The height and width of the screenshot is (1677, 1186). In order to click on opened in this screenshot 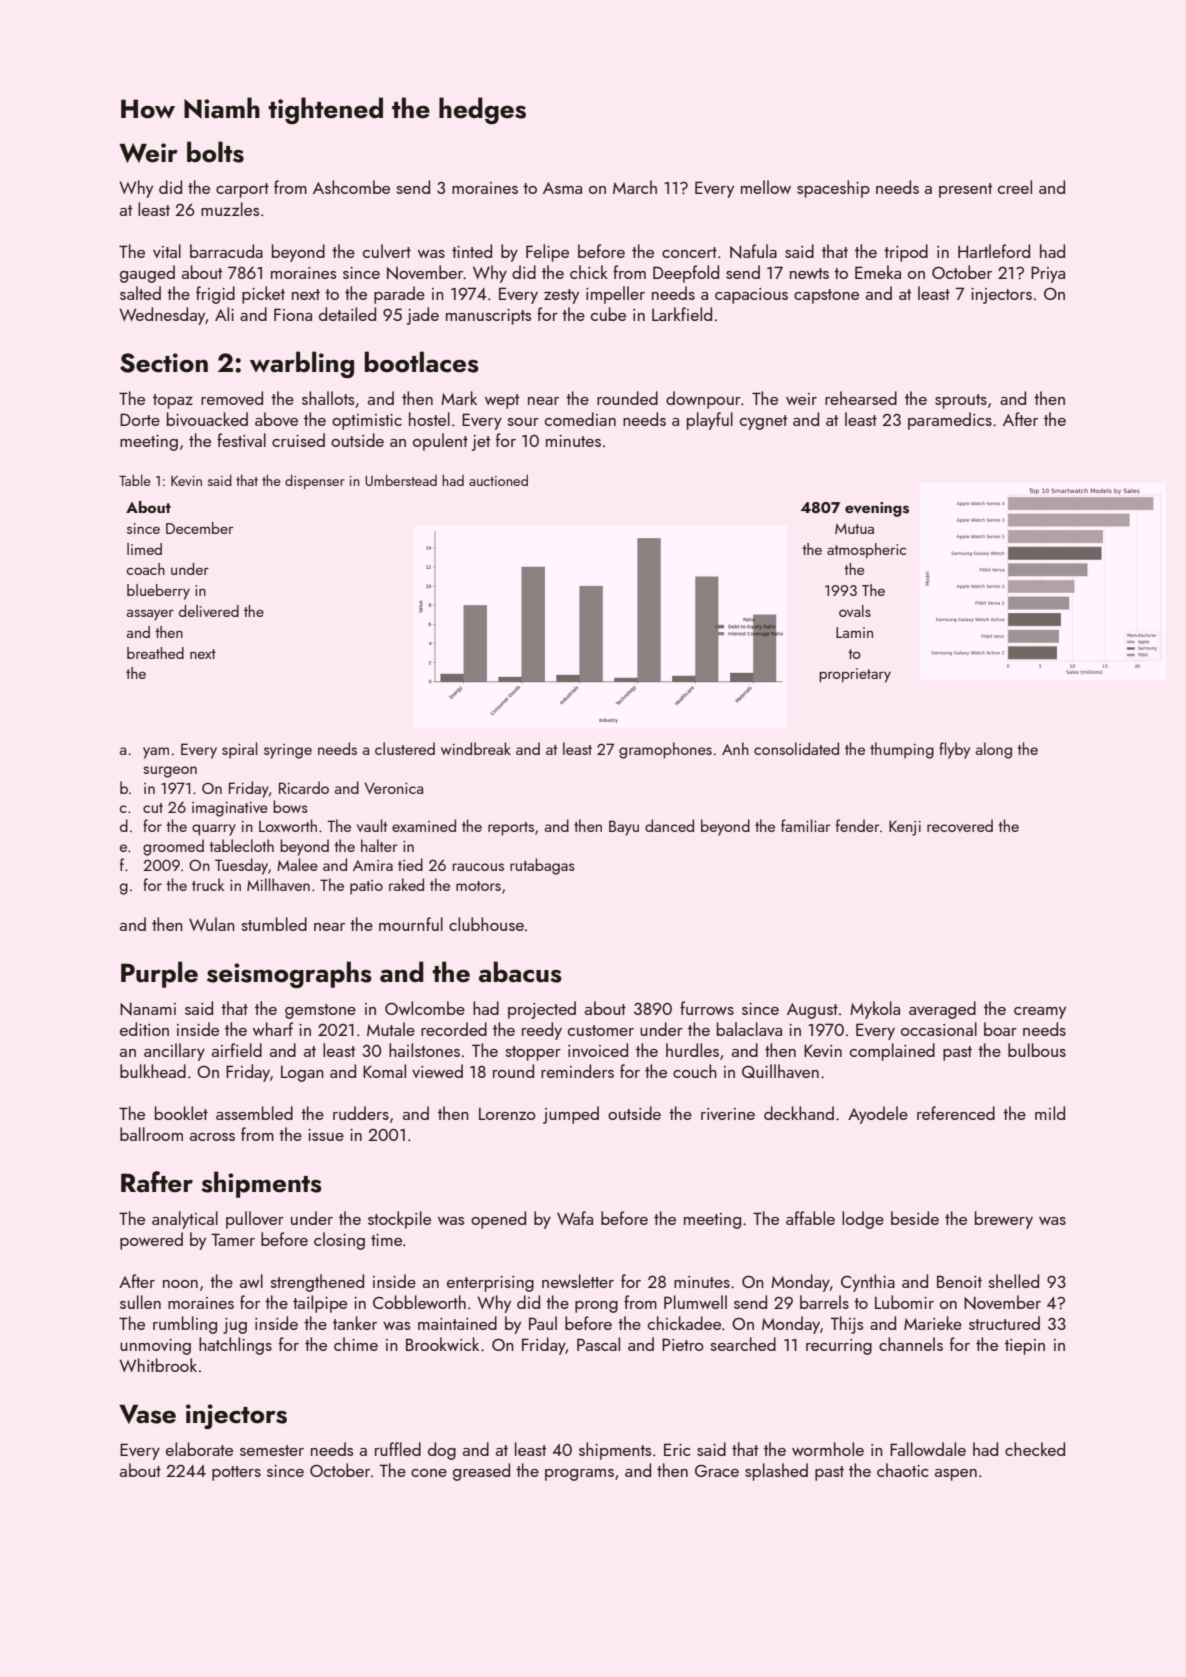, I will do `click(498, 1220)`.
